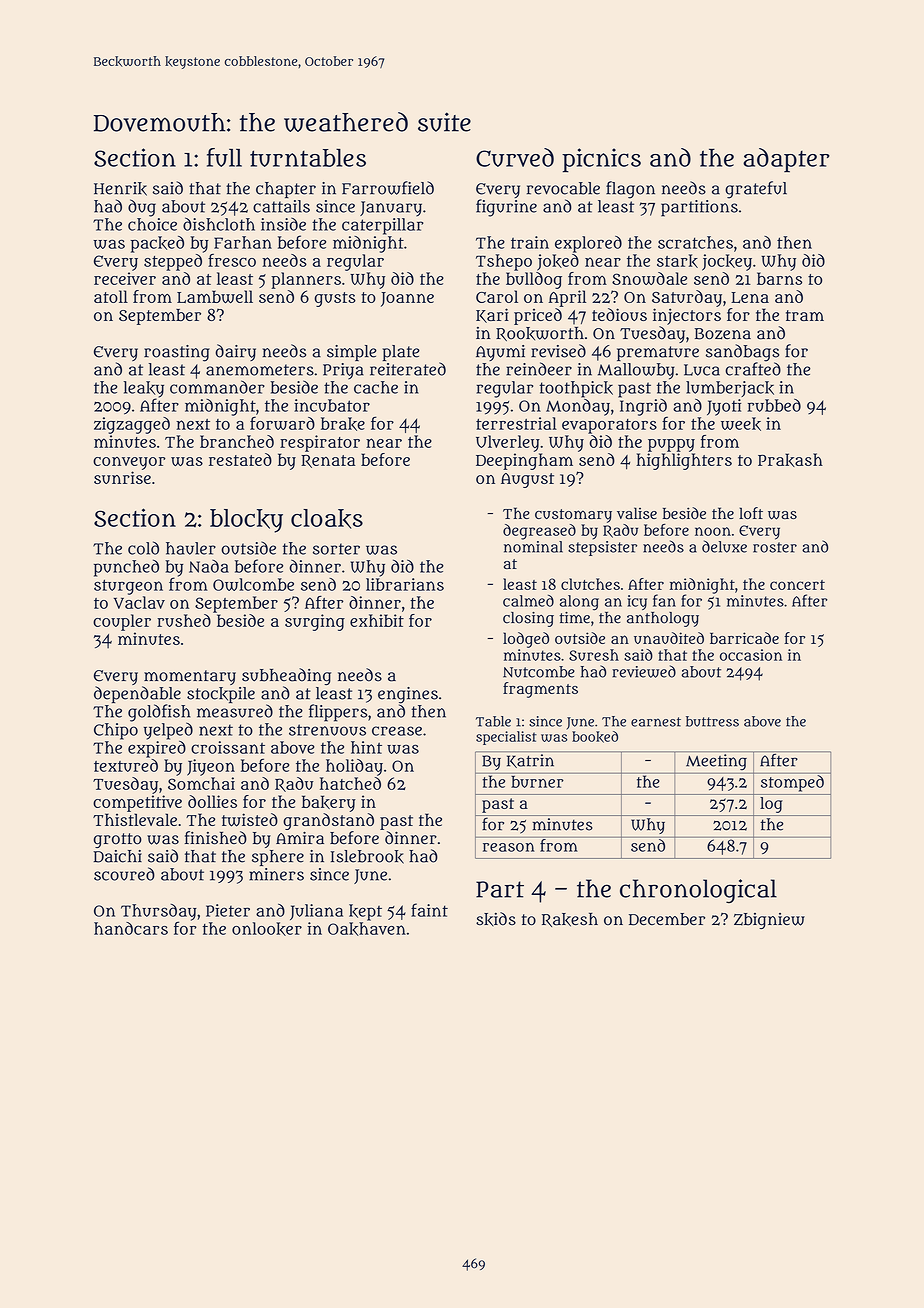 This screenshot has width=924, height=1308. Describe the element at coordinates (786, 160) in the screenshot. I see `adapter` at that location.
